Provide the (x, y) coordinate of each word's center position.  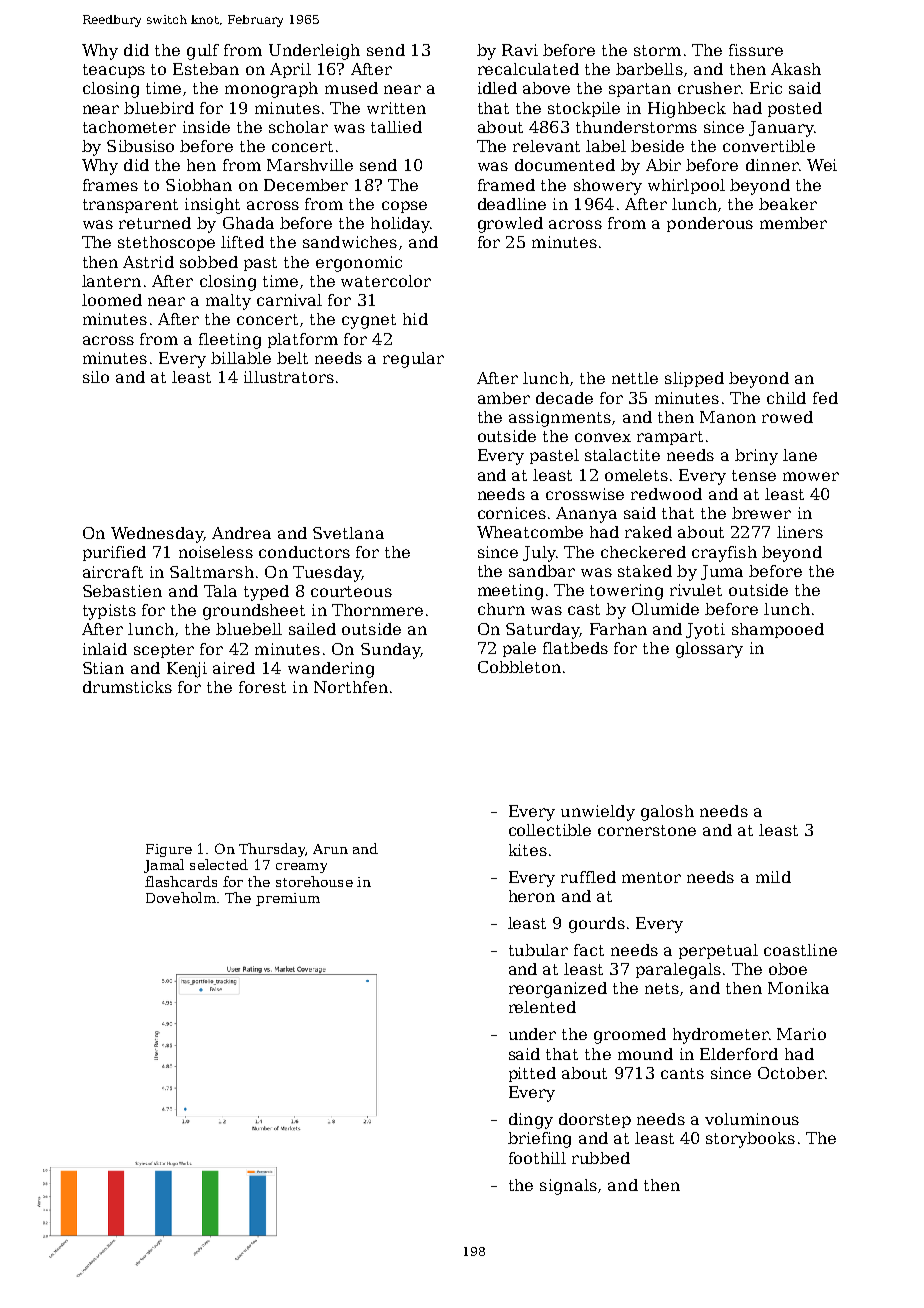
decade (564, 398)
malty (228, 302)
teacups (114, 71)
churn (501, 609)
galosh (667, 813)
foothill (537, 1158)
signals (568, 1187)
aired (234, 668)
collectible (550, 830)
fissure (756, 50)
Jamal (164, 866)
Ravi (520, 50)
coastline (800, 950)
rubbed (601, 1158)
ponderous (710, 224)
